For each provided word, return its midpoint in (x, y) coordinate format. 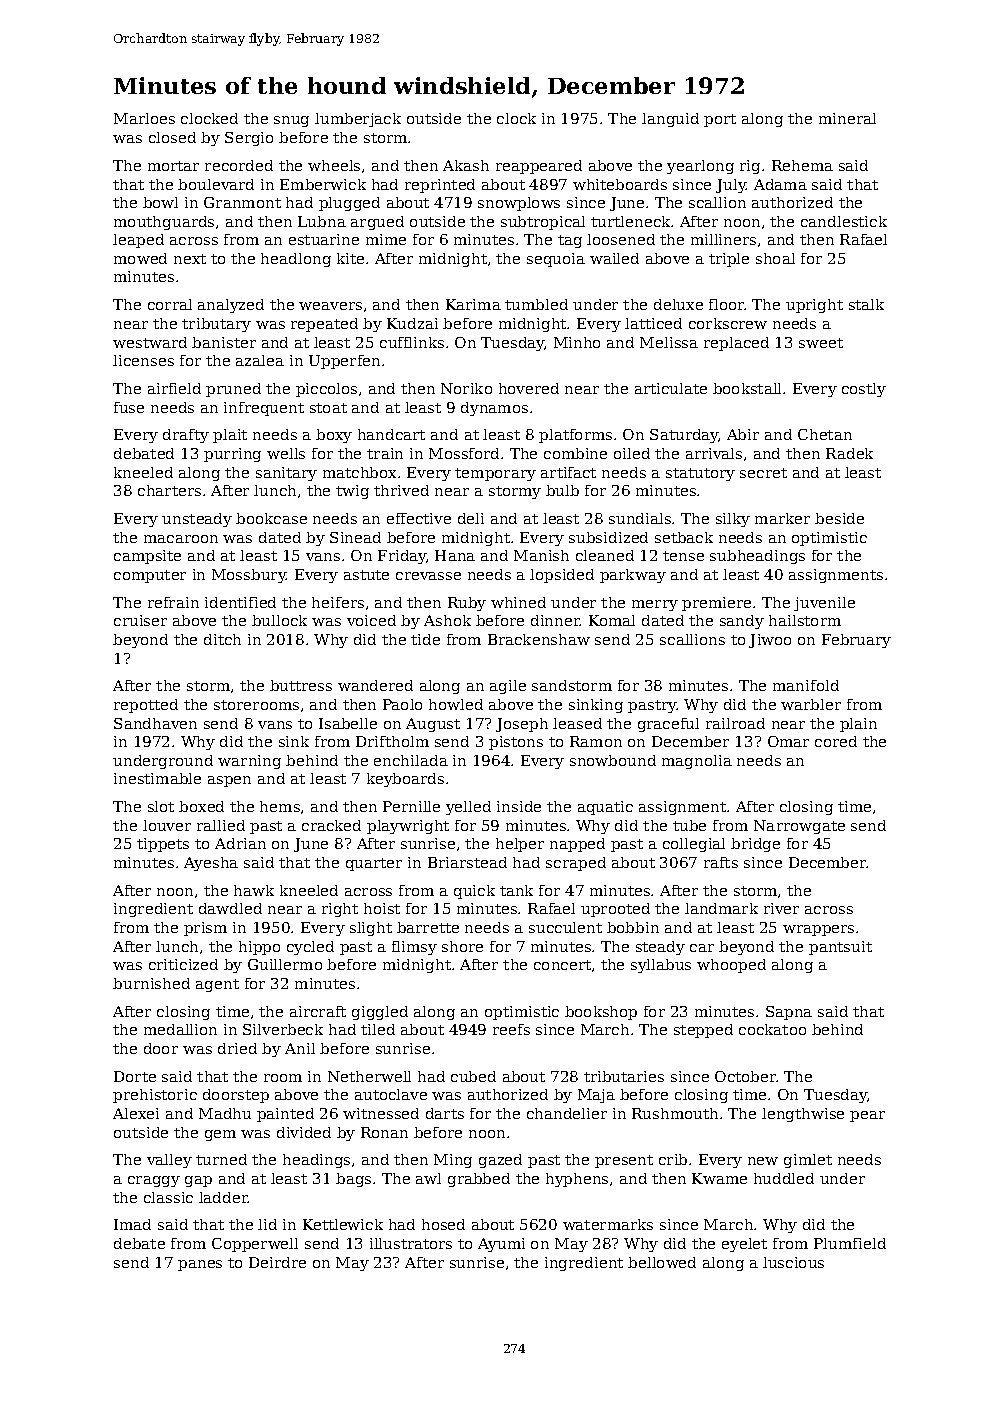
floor (727, 304)
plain (858, 725)
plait (230, 436)
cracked (331, 825)
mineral (847, 118)
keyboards (405, 780)
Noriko (466, 388)
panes (200, 1265)
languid (670, 120)
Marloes (144, 118)
